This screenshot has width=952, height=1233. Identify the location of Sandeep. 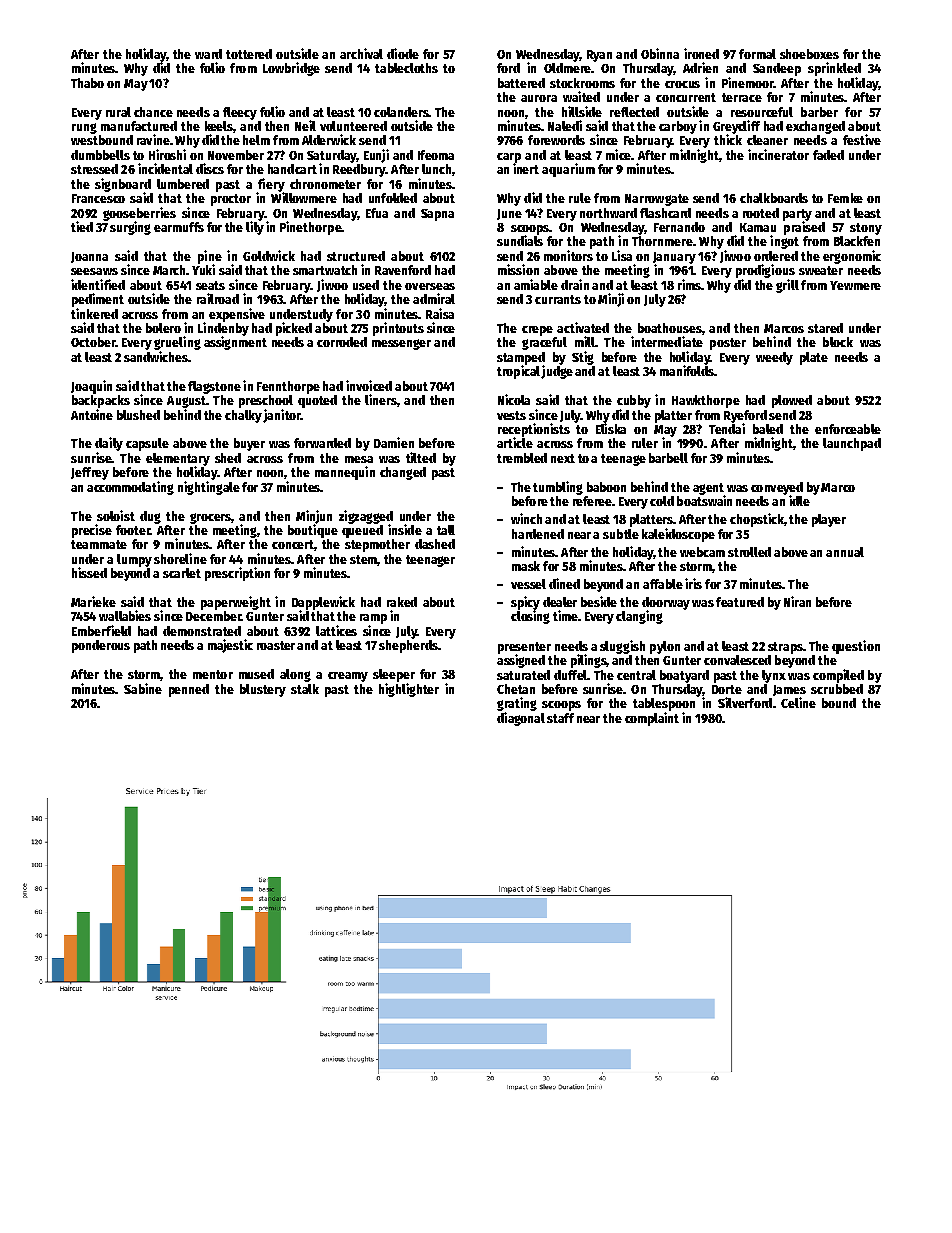
(777, 69).
